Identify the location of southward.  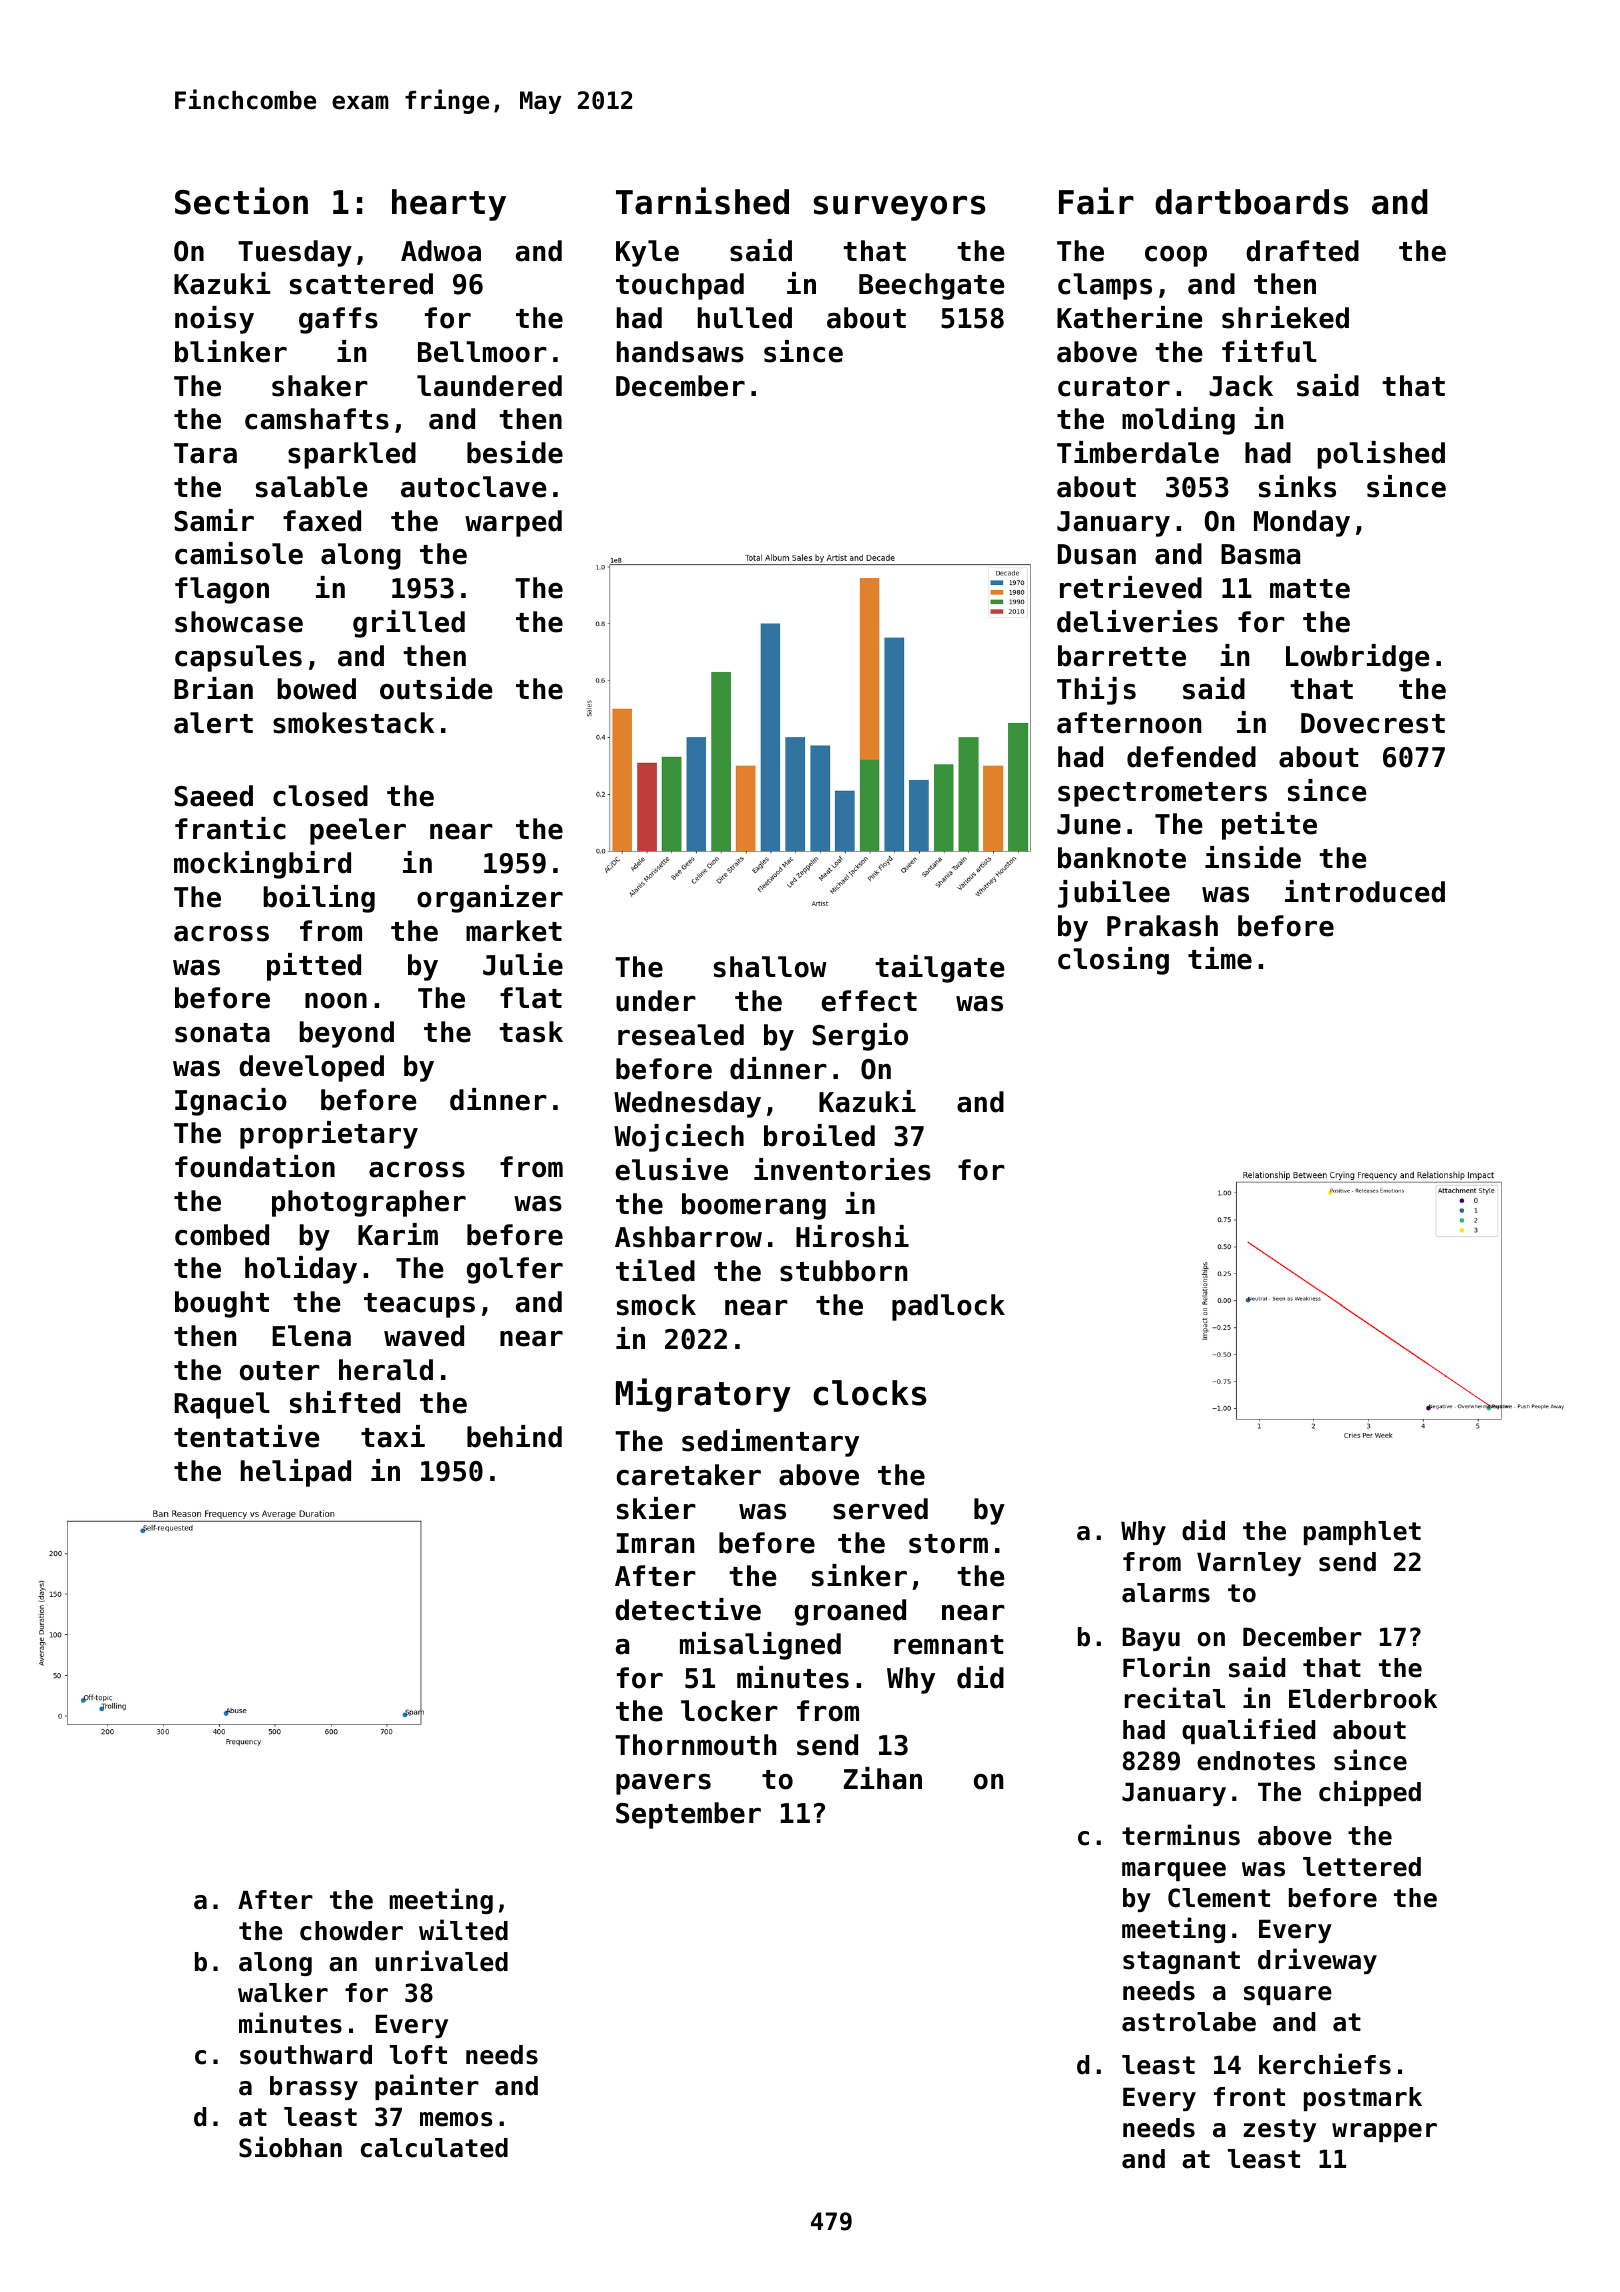
(306, 2055).
